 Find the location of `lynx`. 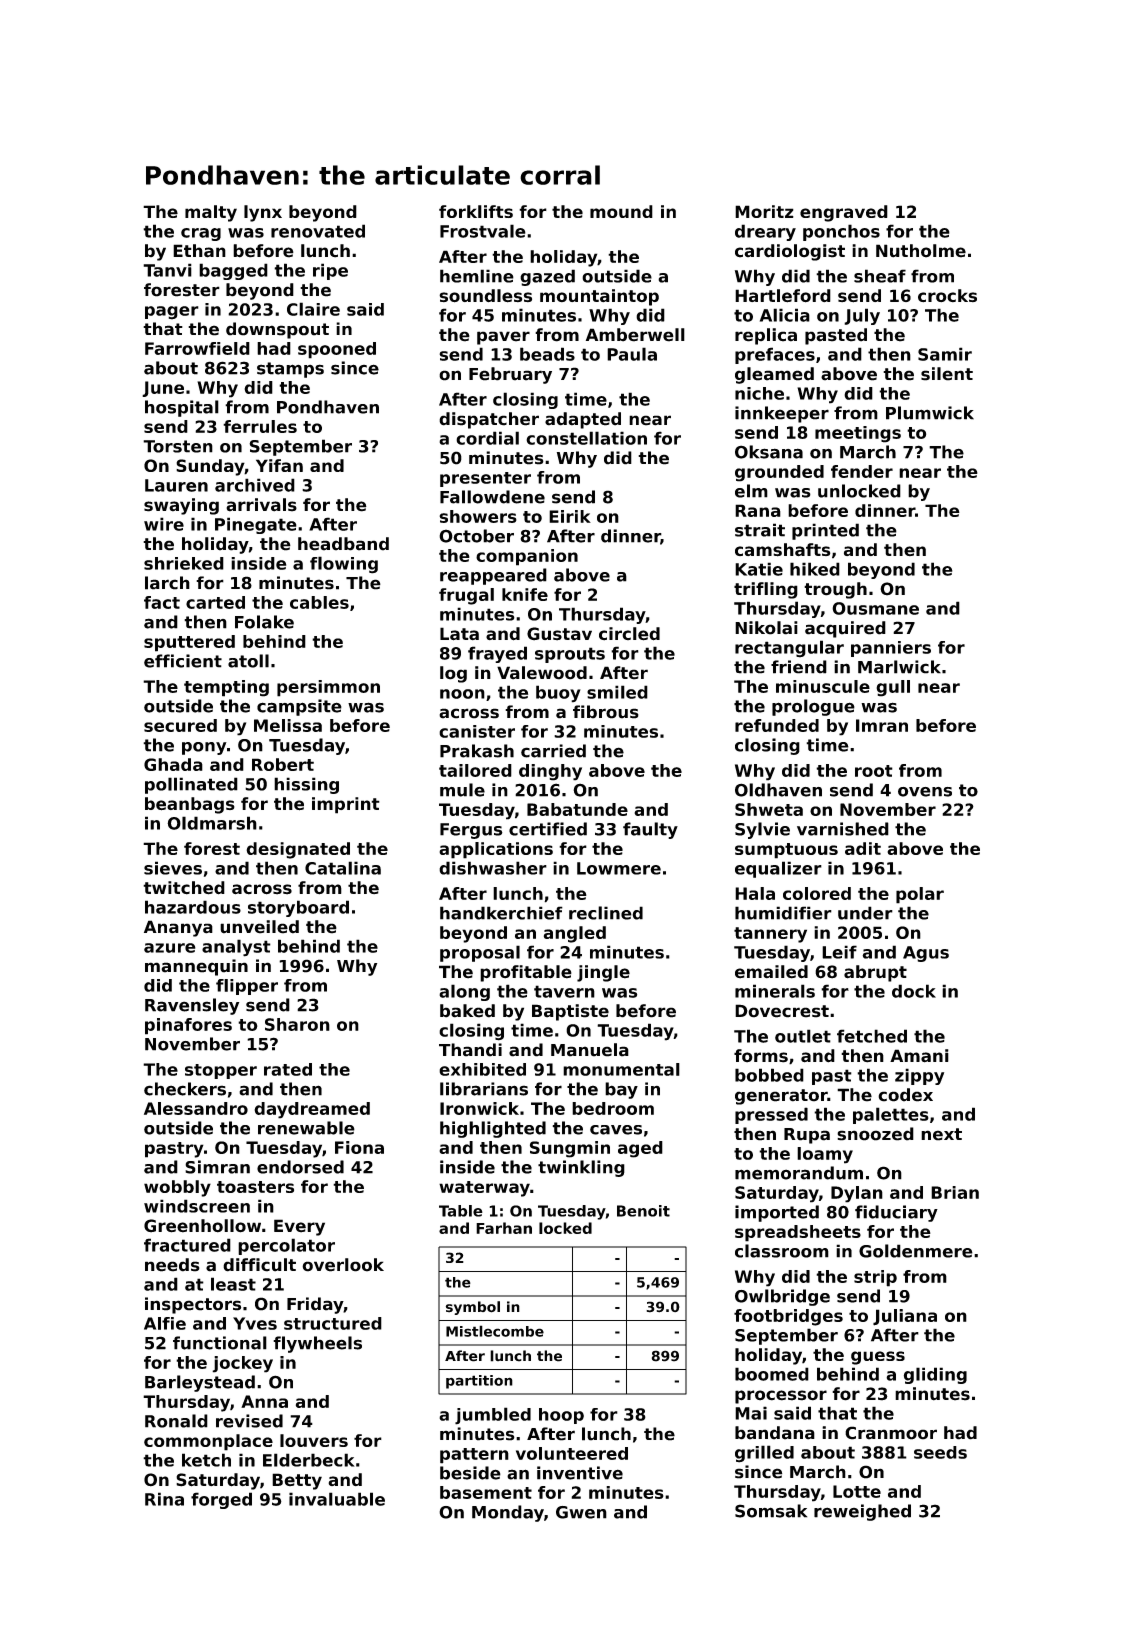

lynx is located at coordinates (263, 213).
